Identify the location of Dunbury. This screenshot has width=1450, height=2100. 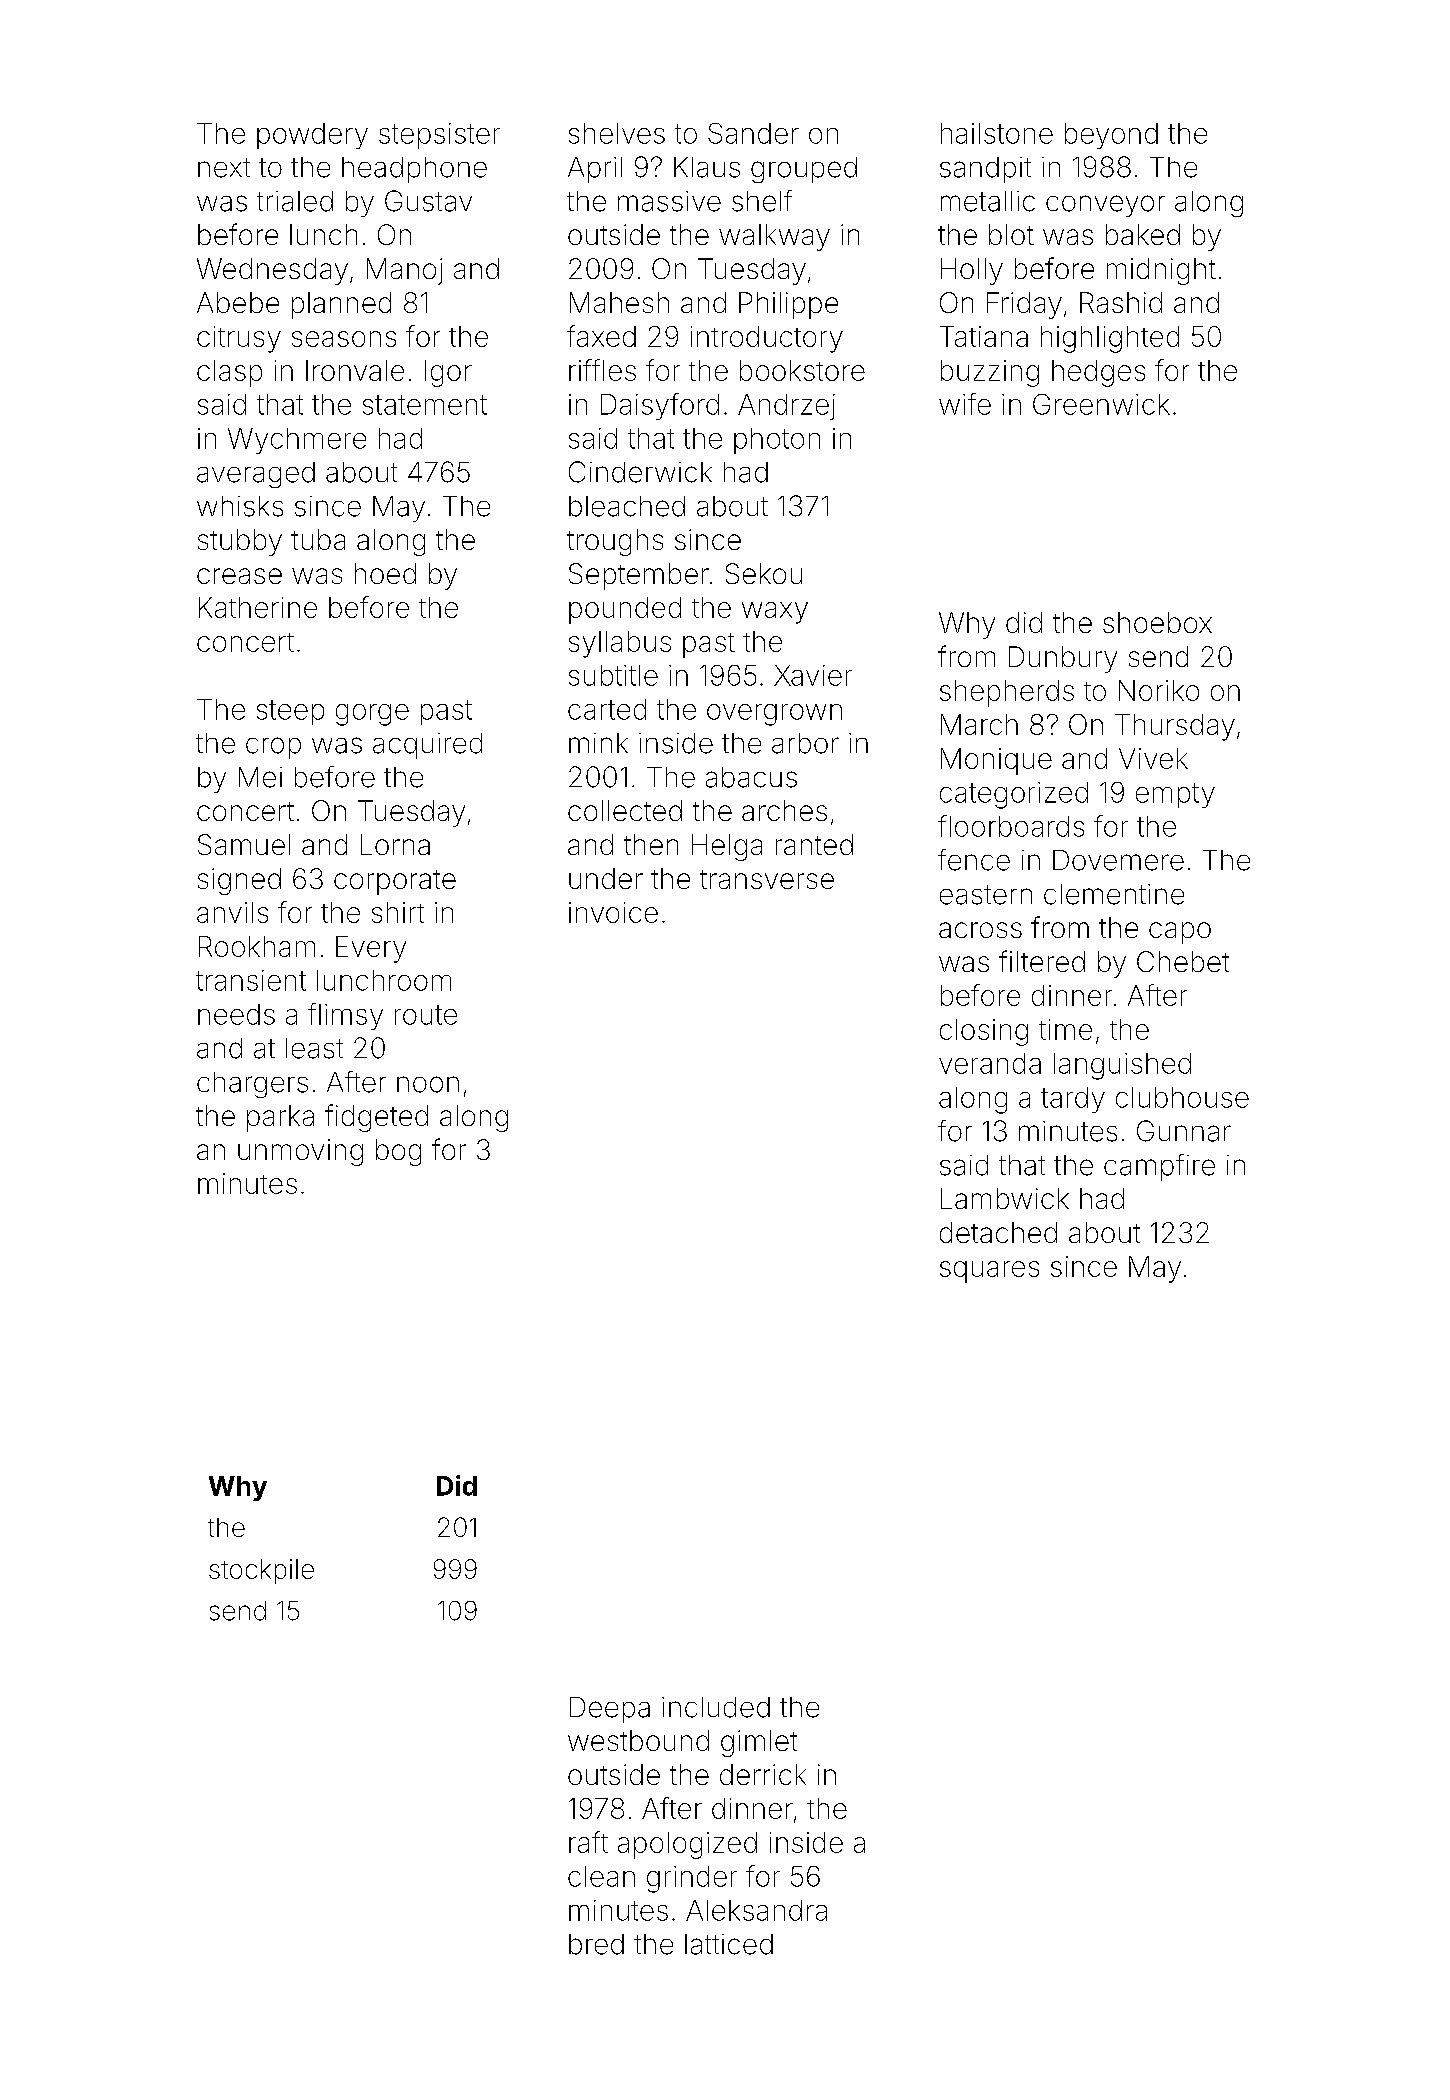
(1063, 659).
